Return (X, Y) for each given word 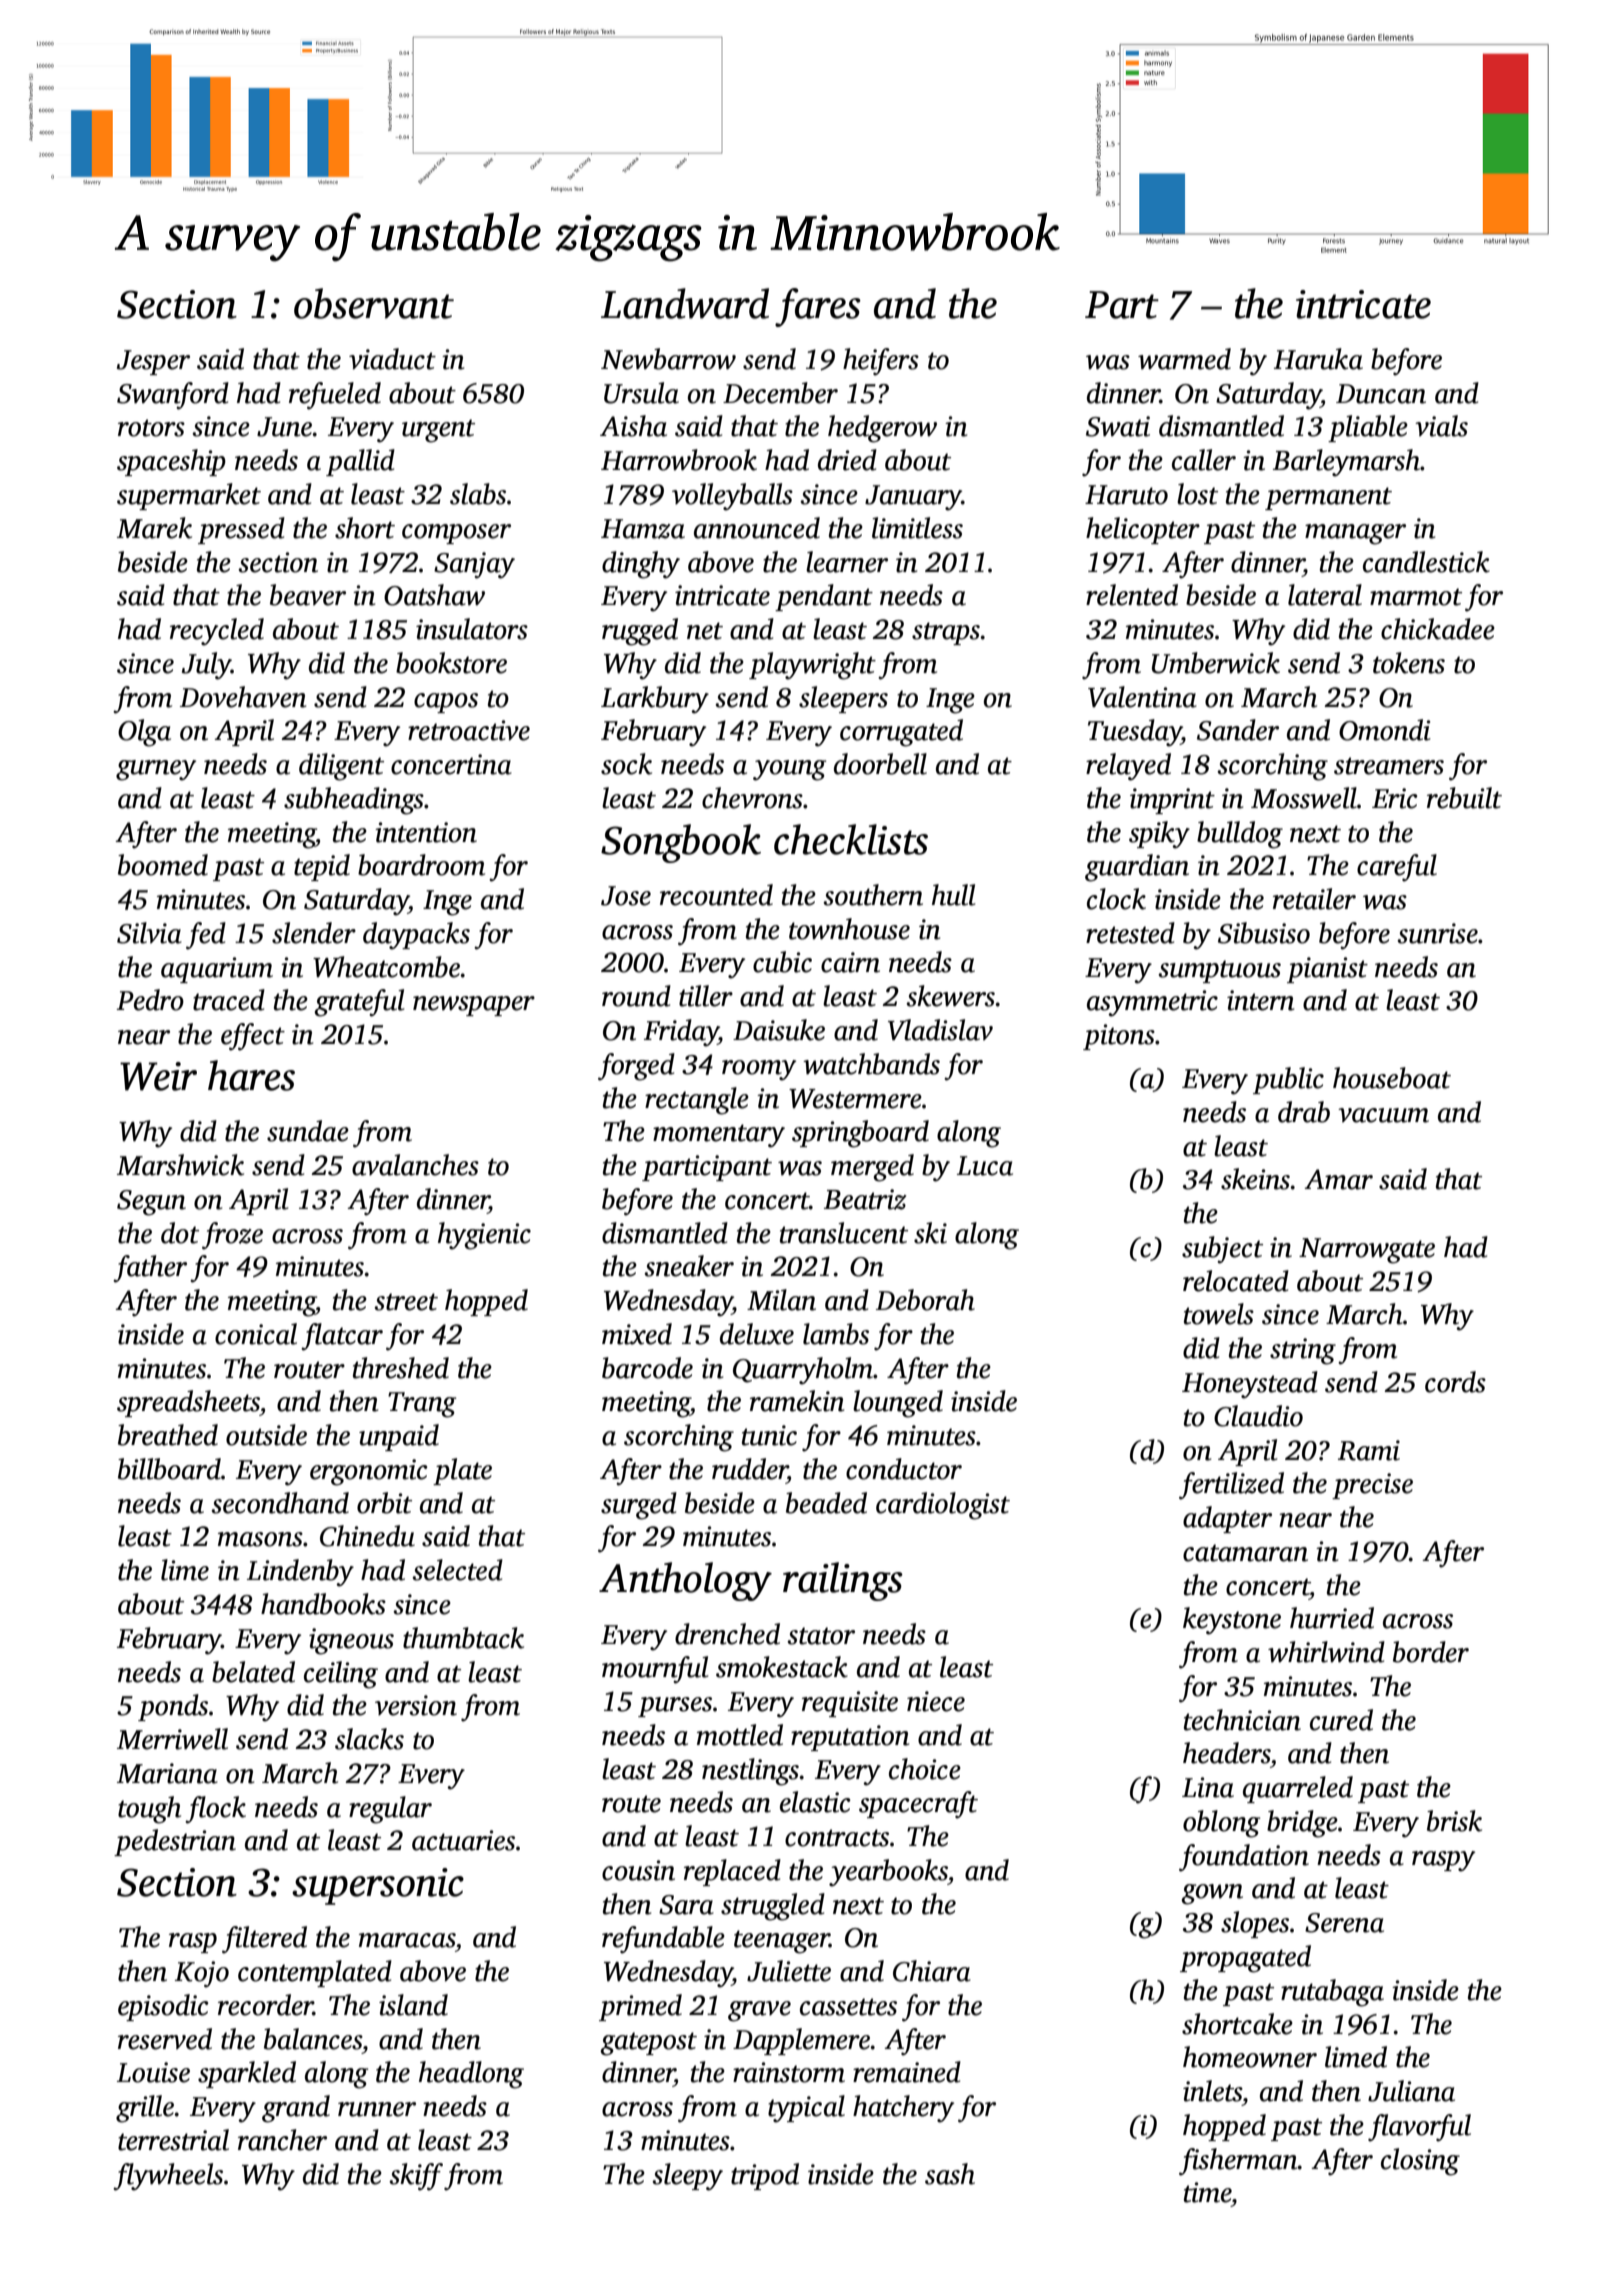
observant (374, 303)
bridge (1302, 1824)
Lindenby (300, 1573)
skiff (416, 2177)
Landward (685, 303)
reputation (850, 1738)
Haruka (1318, 359)
